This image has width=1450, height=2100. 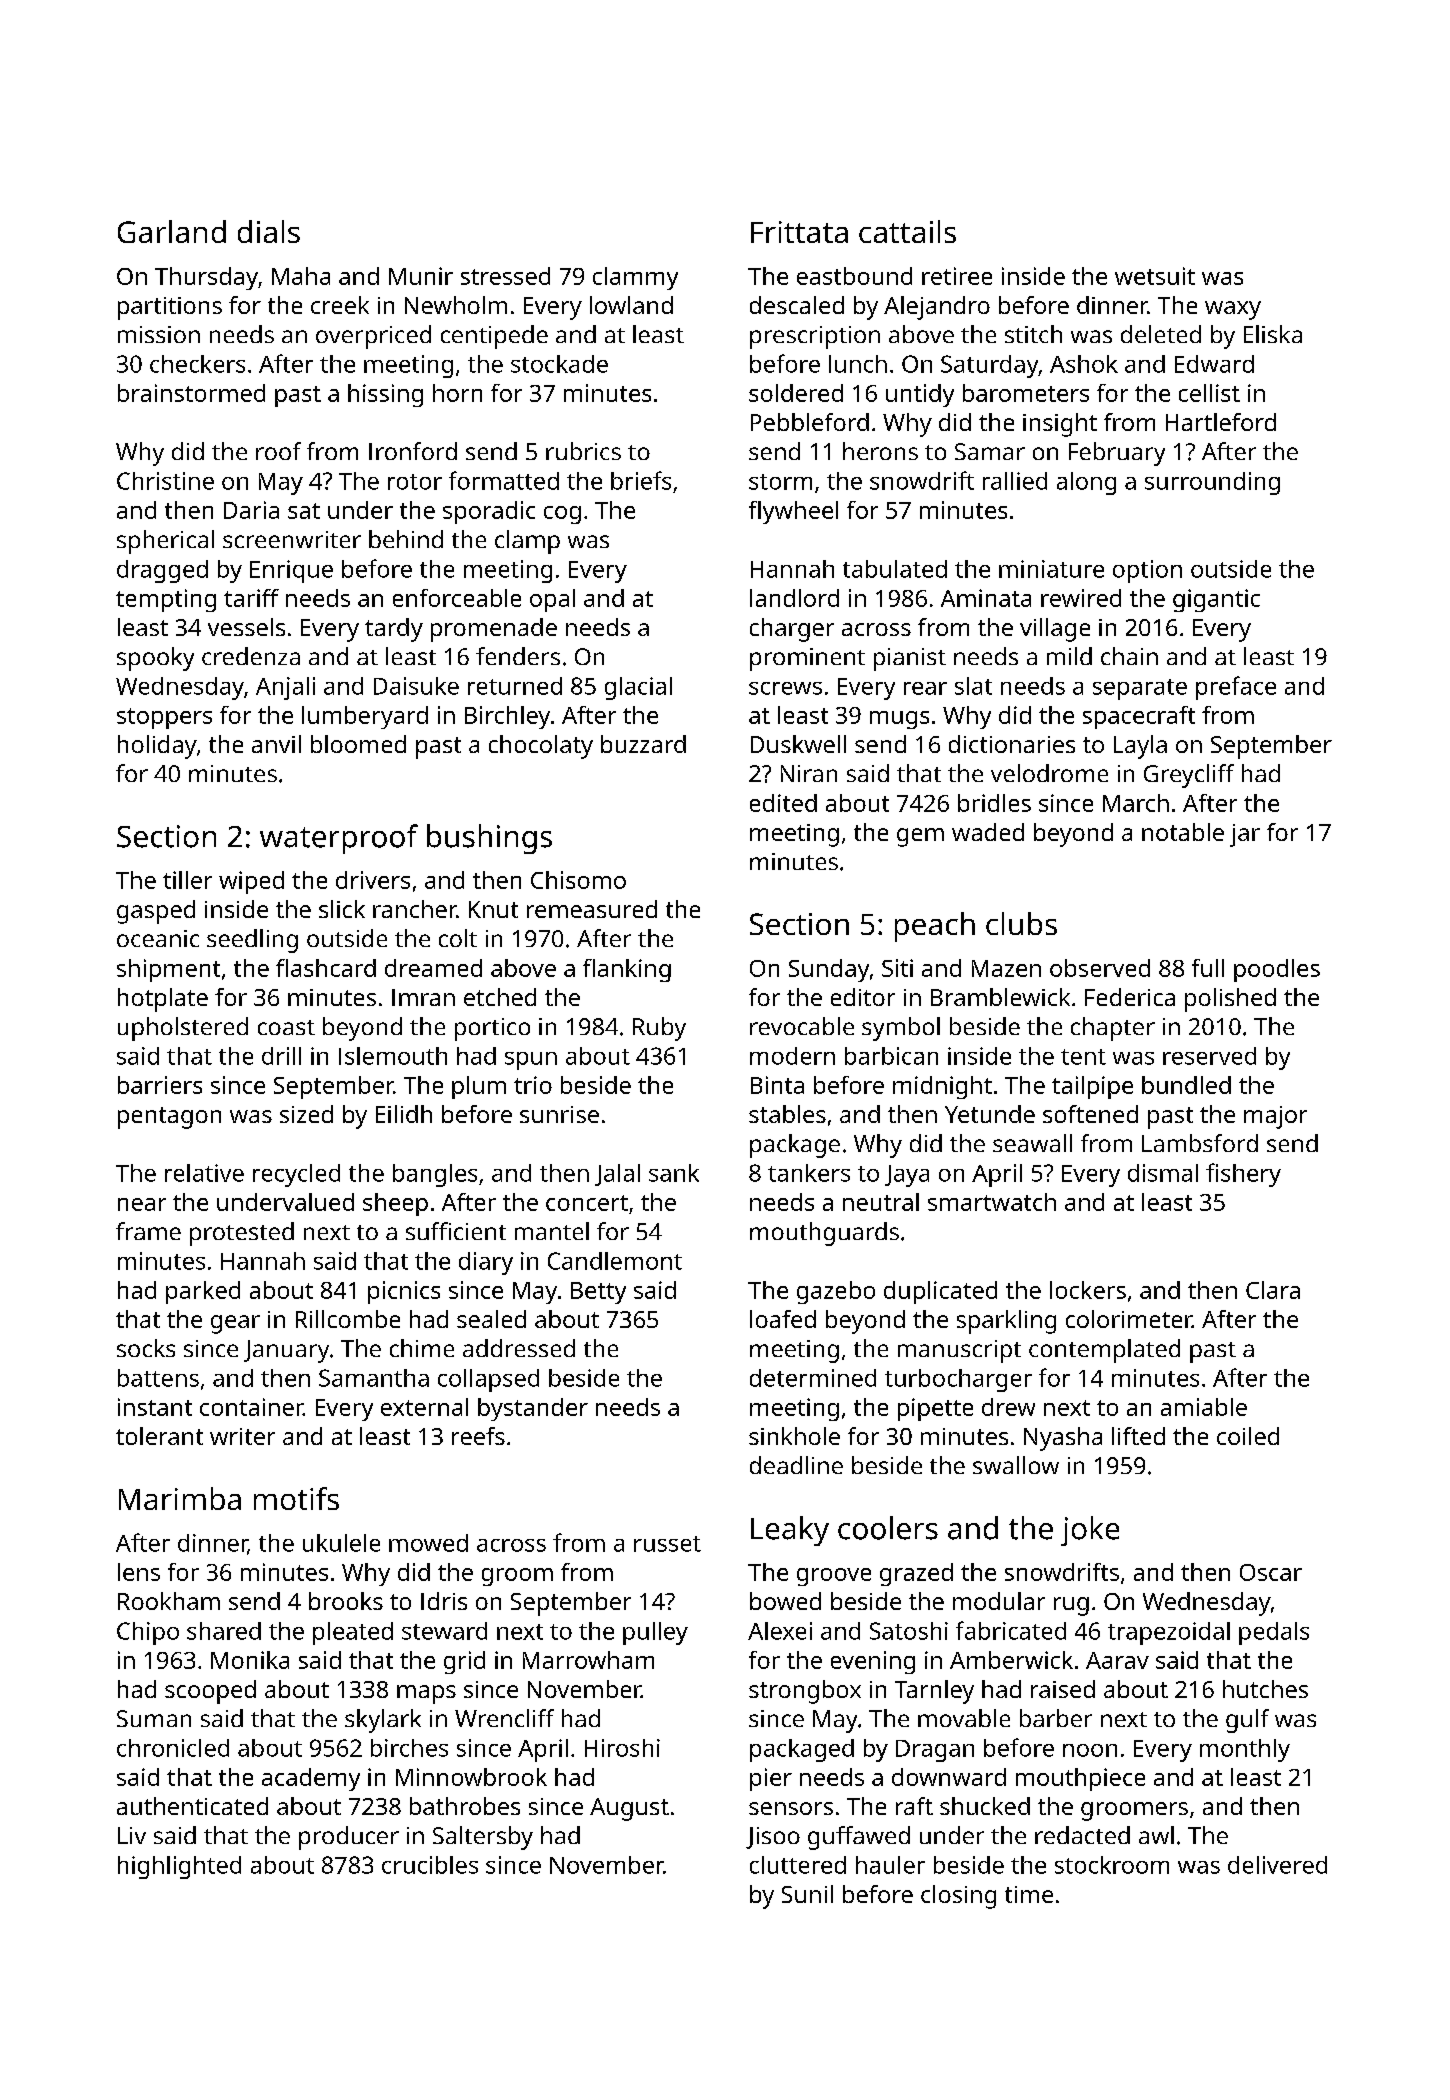 I want to click on coolers, so click(x=888, y=1528).
